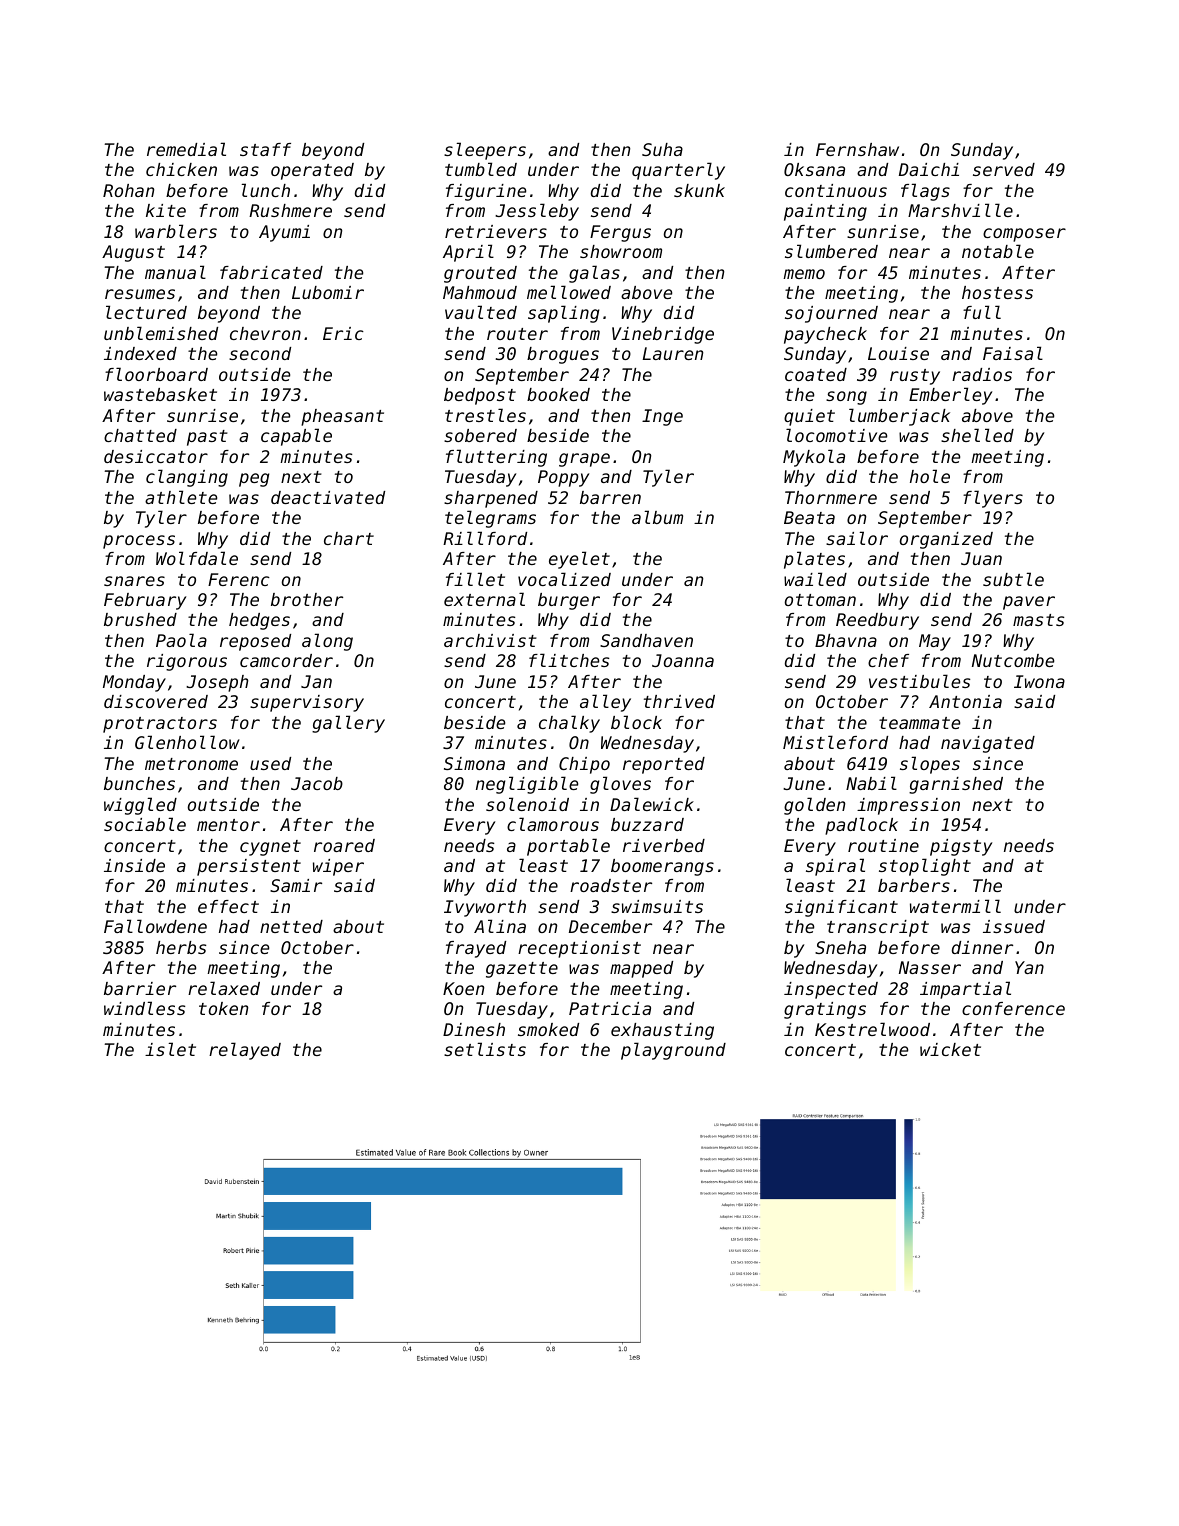  What do you see at coordinates (678, 171) in the screenshot?
I see `quarterly` at bounding box center [678, 171].
